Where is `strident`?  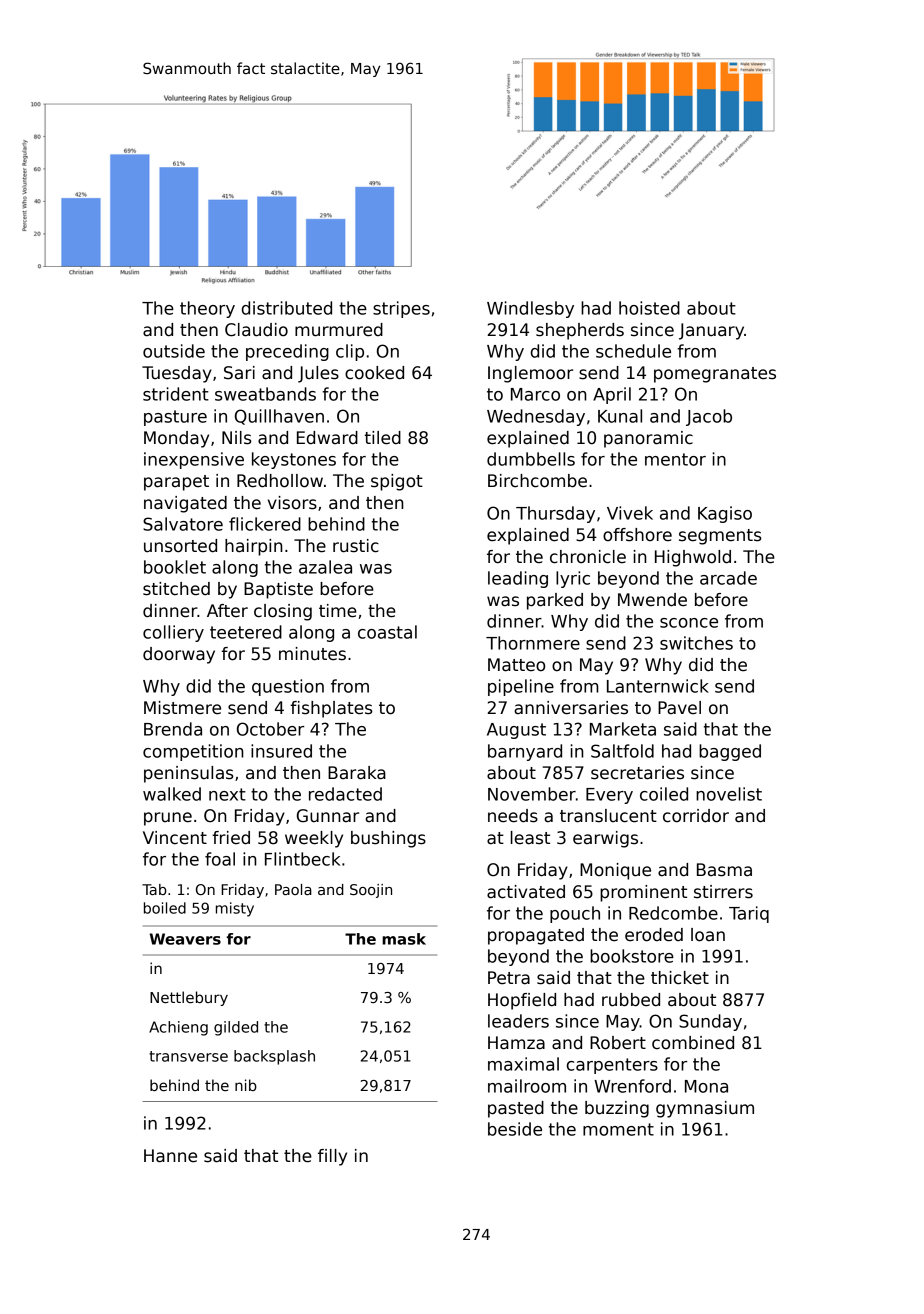
strident is located at coordinates (176, 394).
